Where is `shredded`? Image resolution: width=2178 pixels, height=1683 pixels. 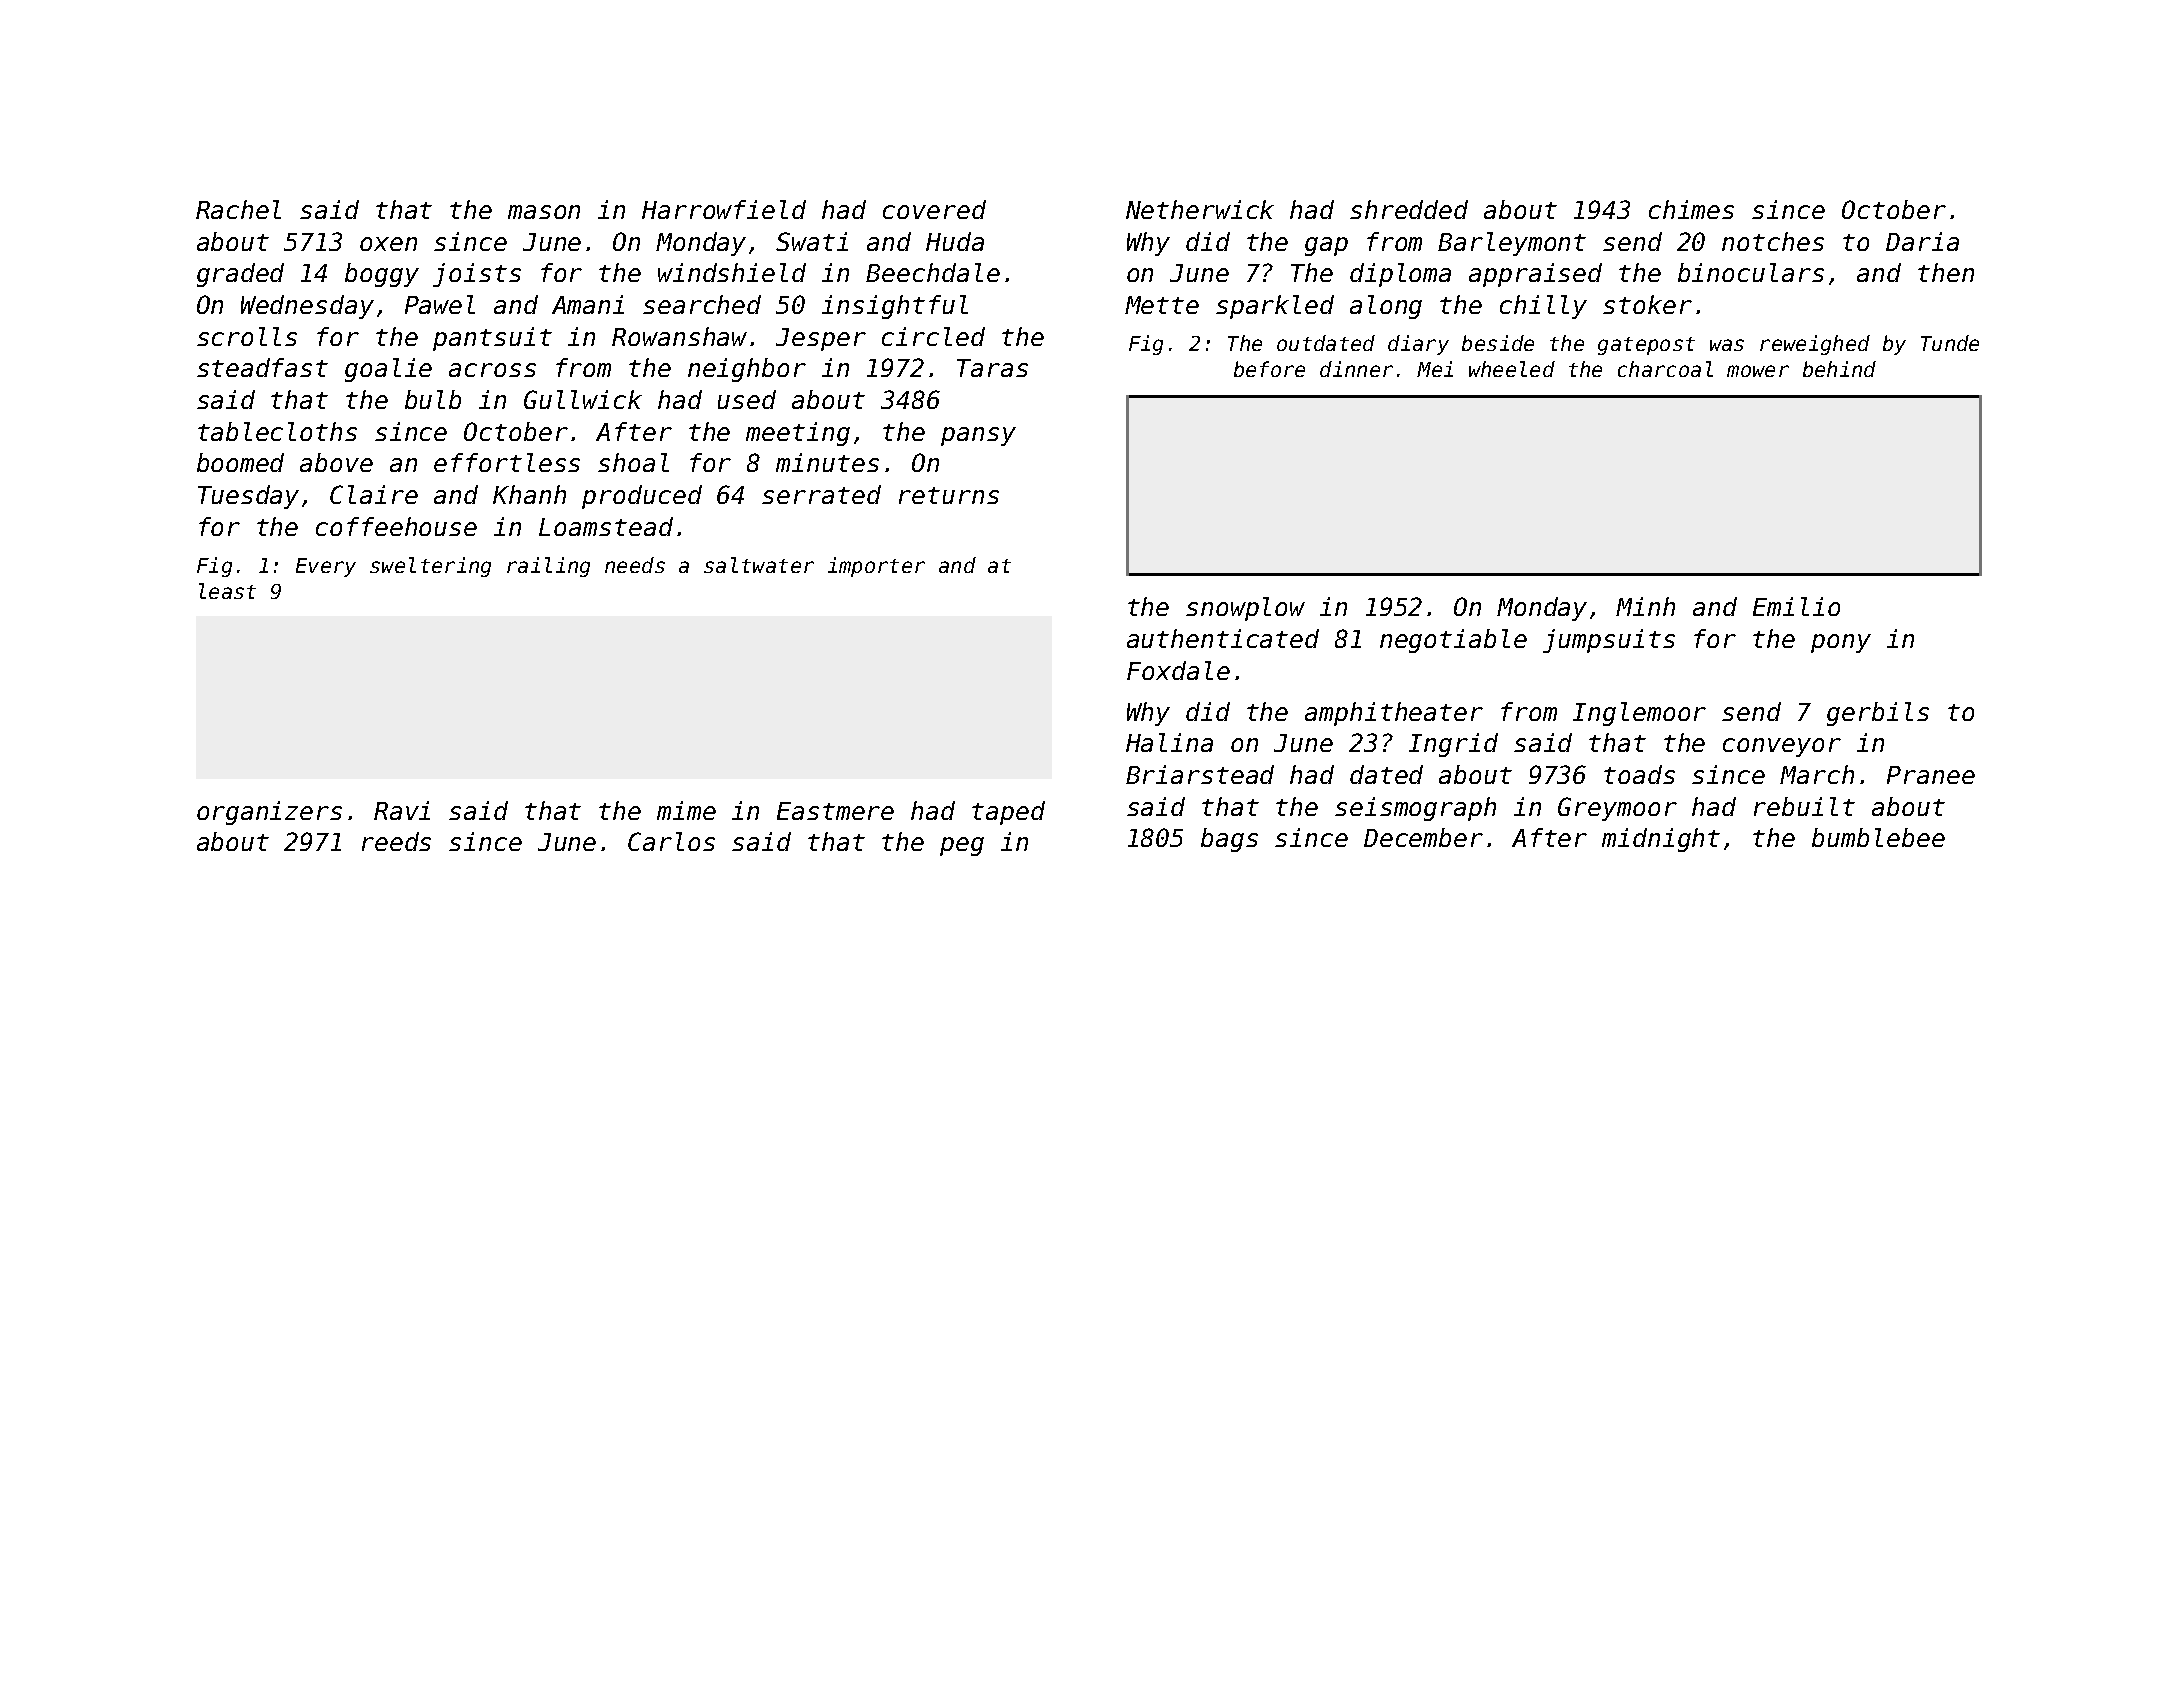 shredded is located at coordinates (1409, 209).
